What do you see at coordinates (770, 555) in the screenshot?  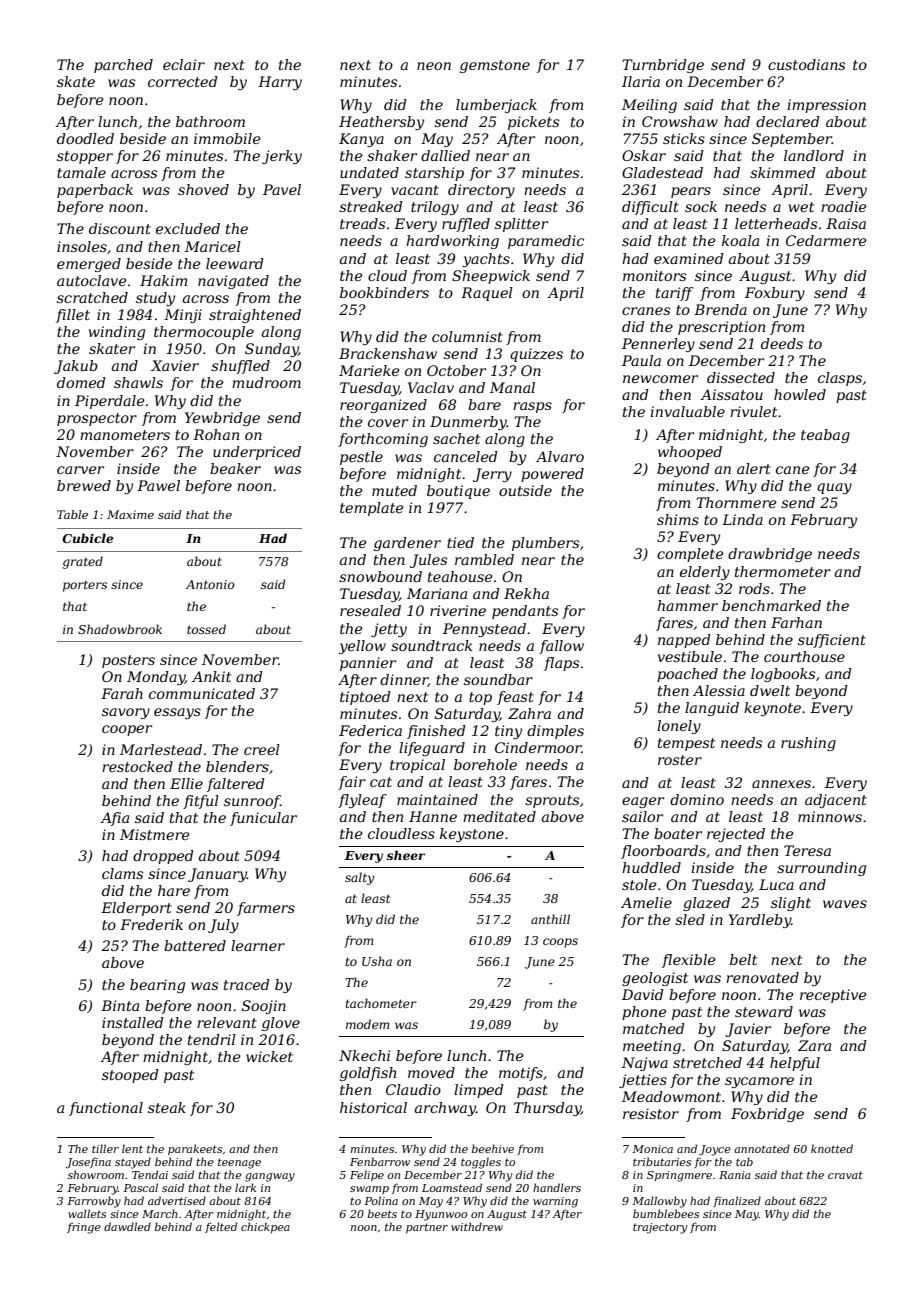 I see `drawbridge` at bounding box center [770, 555].
